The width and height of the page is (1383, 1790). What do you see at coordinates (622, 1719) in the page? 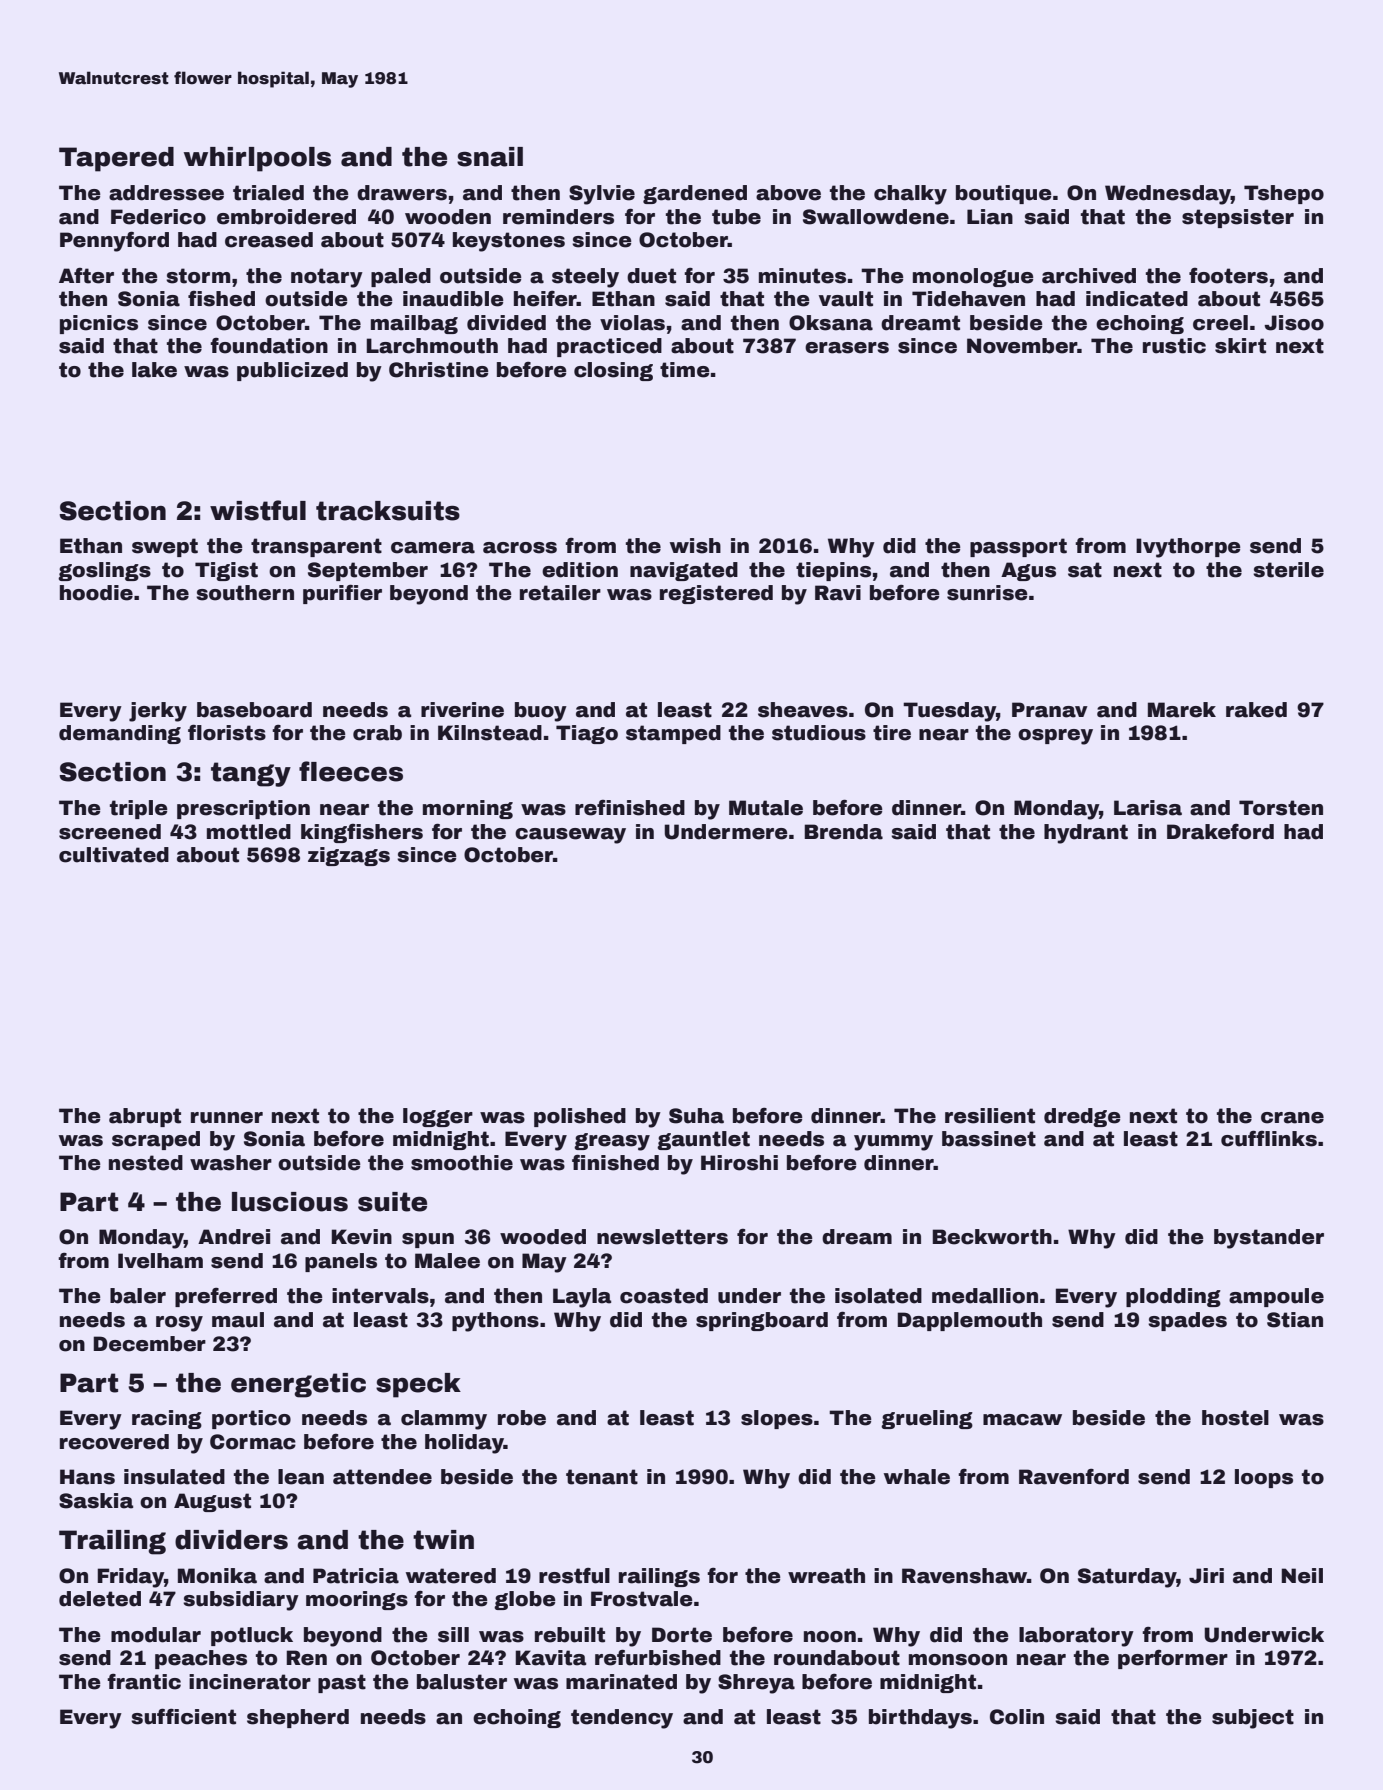
I see `tendency` at bounding box center [622, 1719].
